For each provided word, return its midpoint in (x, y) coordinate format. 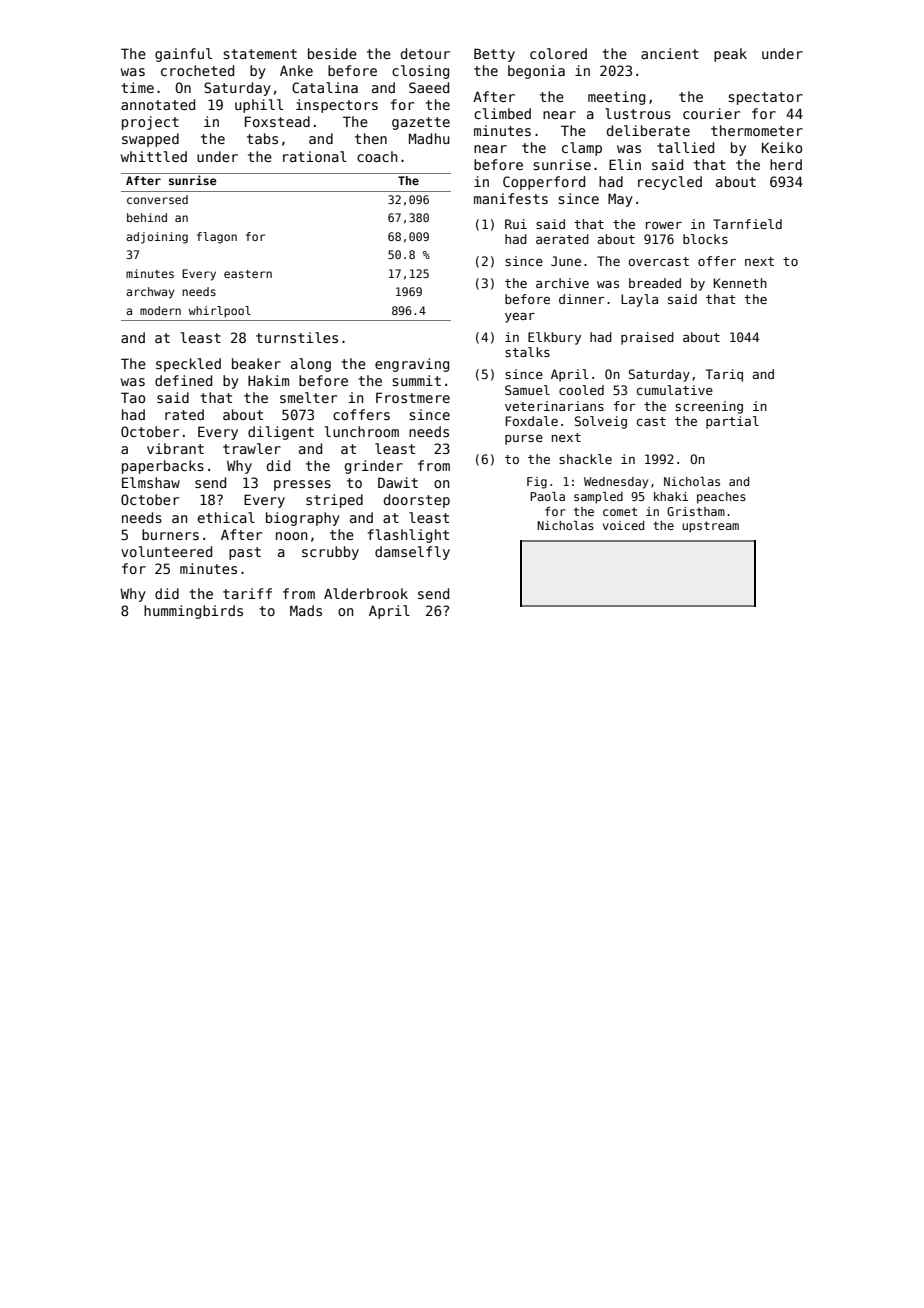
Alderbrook (366, 593)
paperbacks (163, 467)
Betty (494, 55)
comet (620, 511)
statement (260, 54)
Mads (306, 610)
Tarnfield (747, 224)
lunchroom (362, 431)
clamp (582, 149)
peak (730, 55)
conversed (157, 199)
